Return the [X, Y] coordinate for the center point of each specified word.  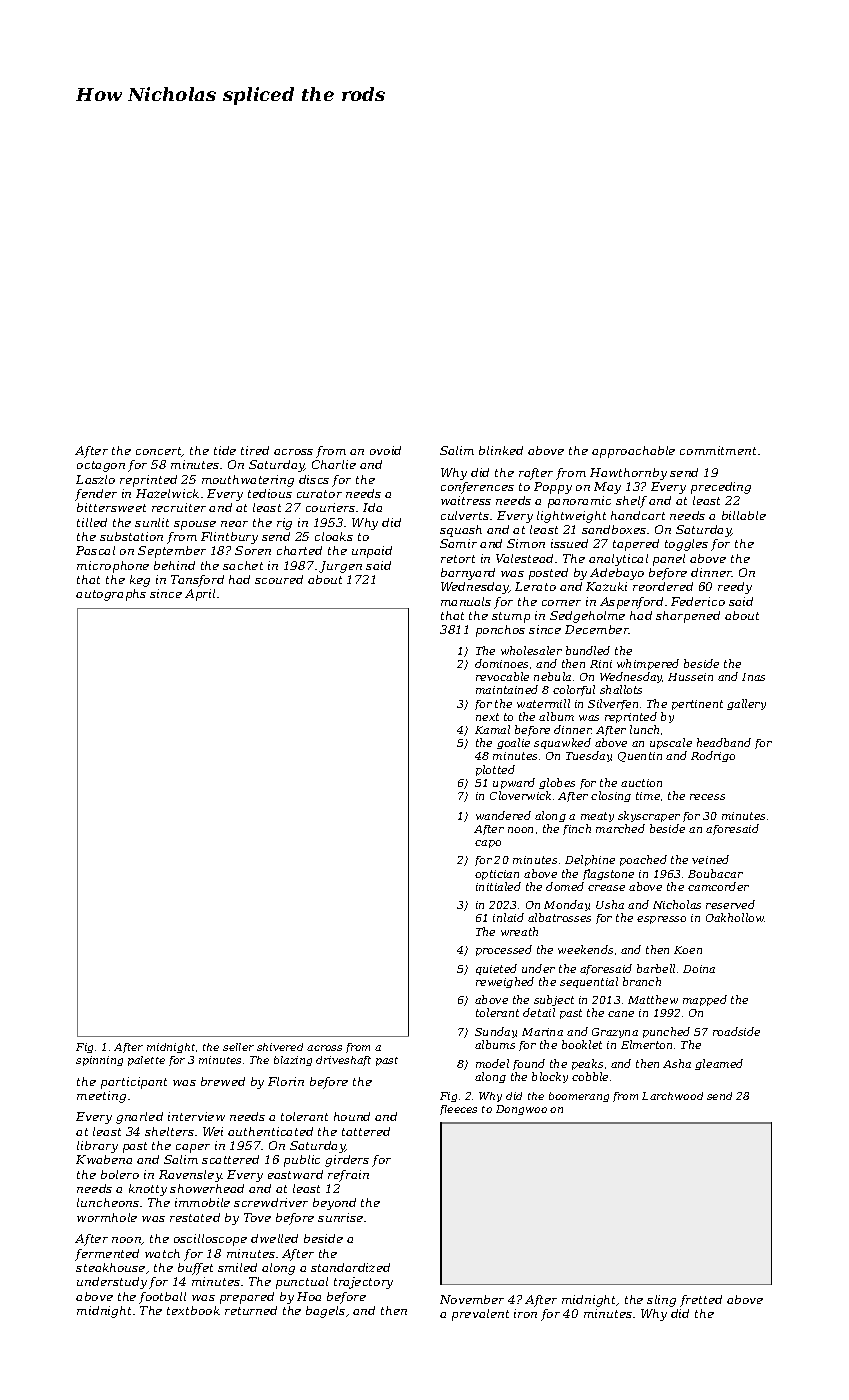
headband [724, 742]
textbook [193, 1310]
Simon [526, 543]
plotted [495, 770]
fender [96, 495]
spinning [99, 1061]
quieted [496, 969]
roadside [736, 1031]
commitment [718, 450]
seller [238, 1047]
